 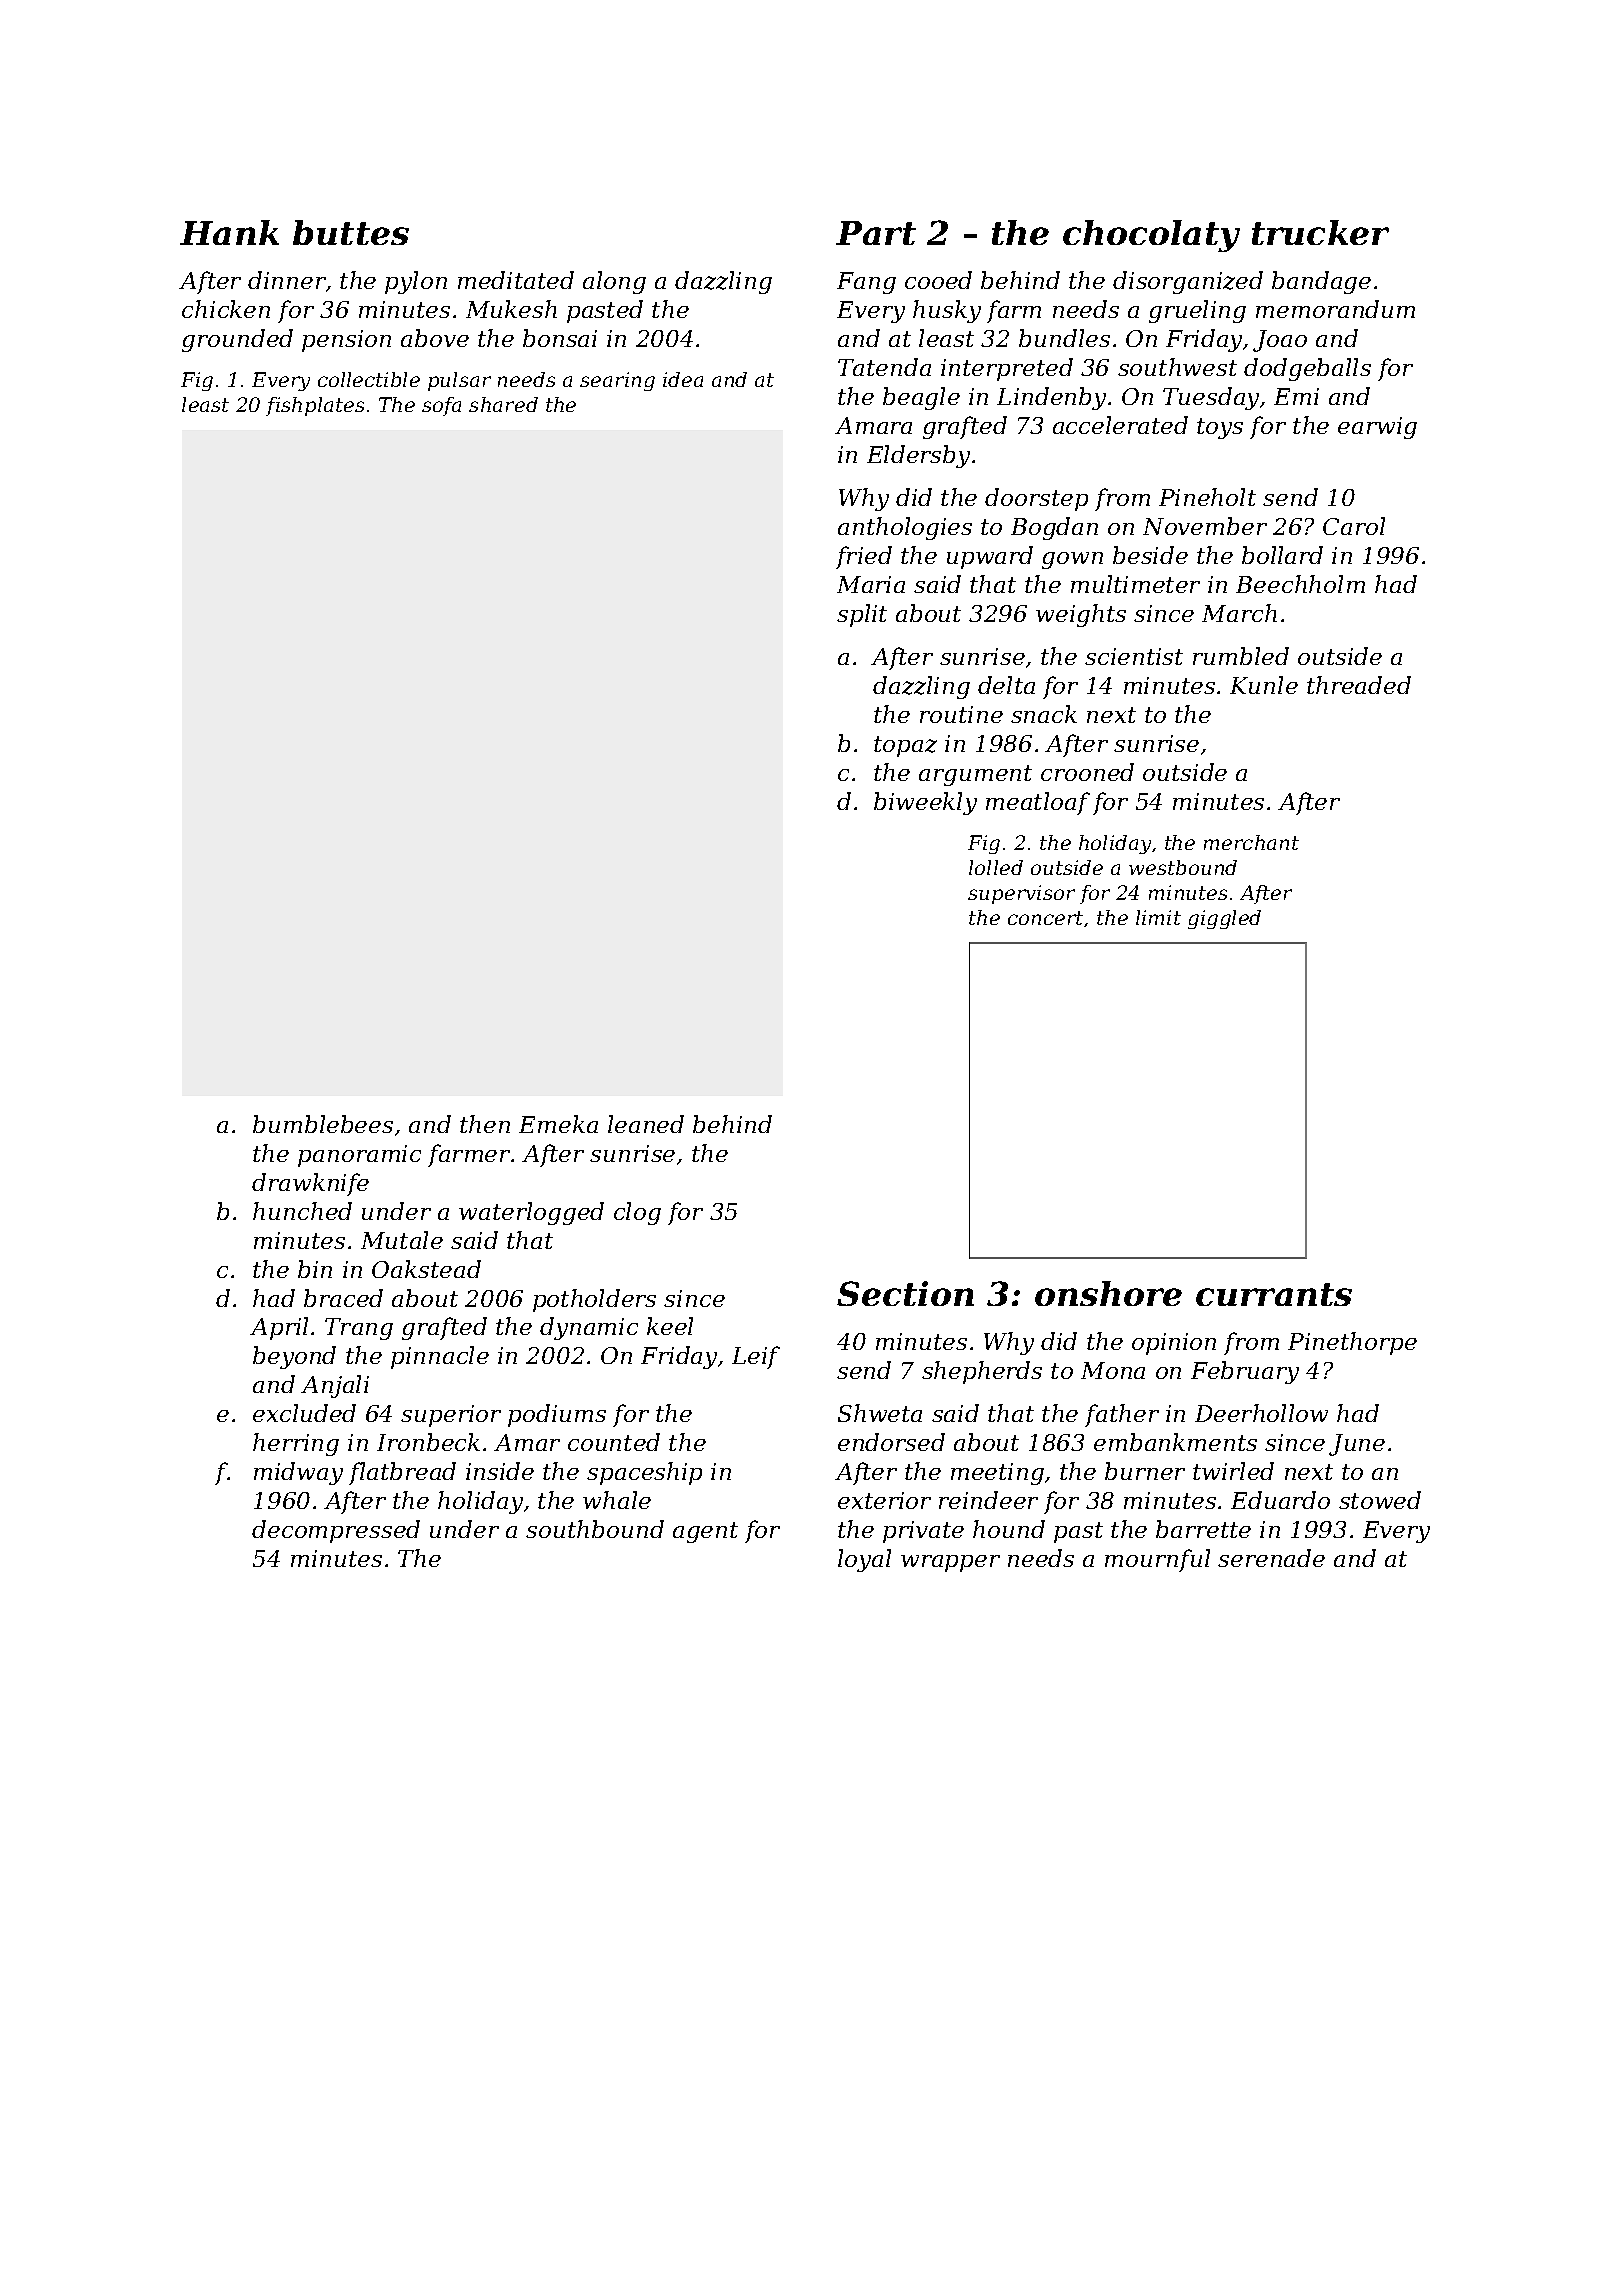 I want to click on Part, so click(x=876, y=233).
